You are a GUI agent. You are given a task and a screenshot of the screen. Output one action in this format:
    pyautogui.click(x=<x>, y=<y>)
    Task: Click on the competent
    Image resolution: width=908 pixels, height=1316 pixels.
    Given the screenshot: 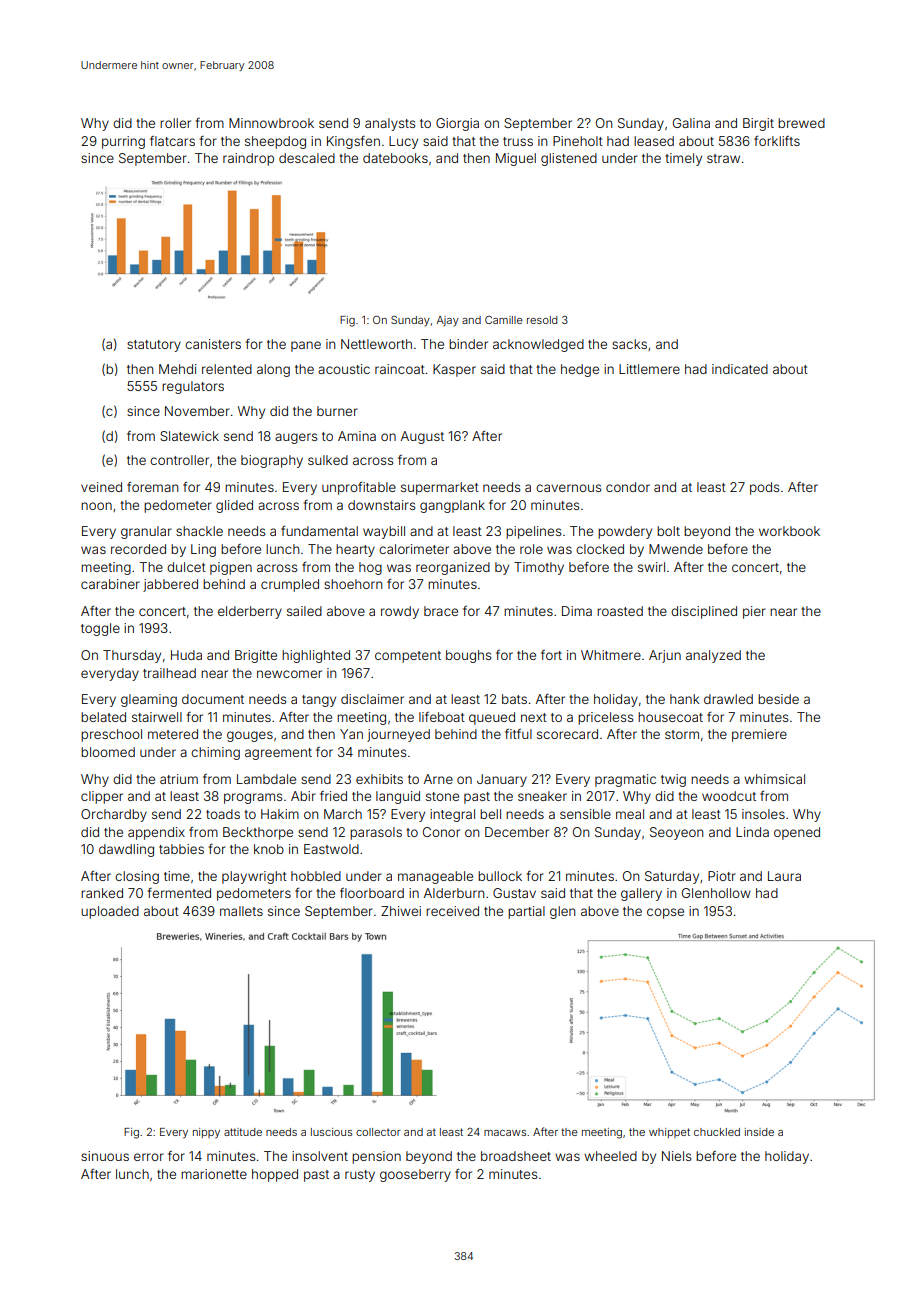 What is the action you would take?
    pyautogui.click(x=408, y=657)
